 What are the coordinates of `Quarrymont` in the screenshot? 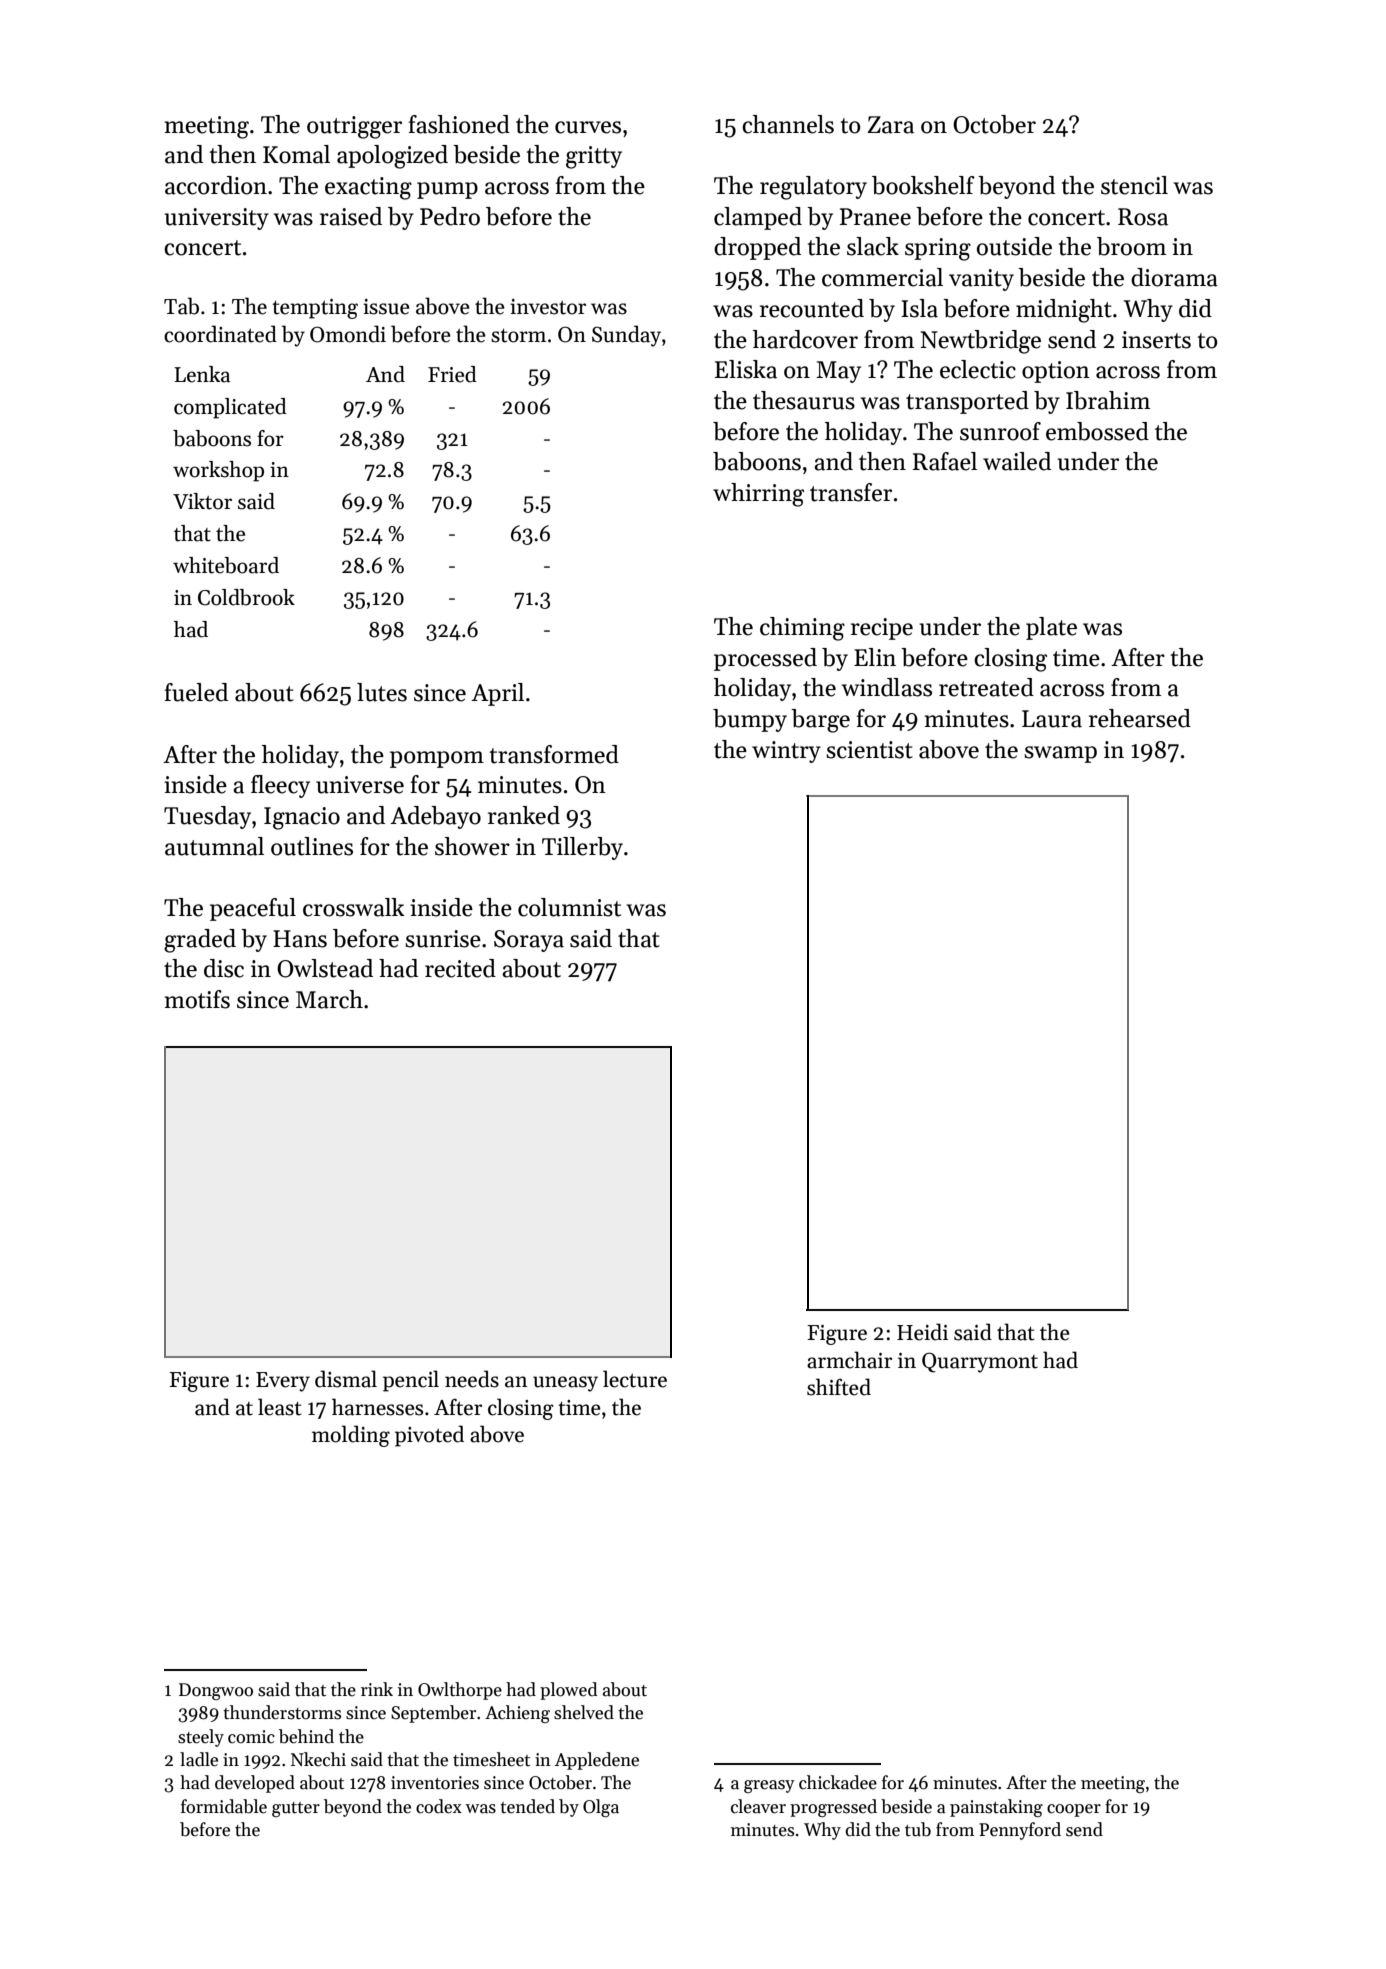 It's located at (980, 1362).
